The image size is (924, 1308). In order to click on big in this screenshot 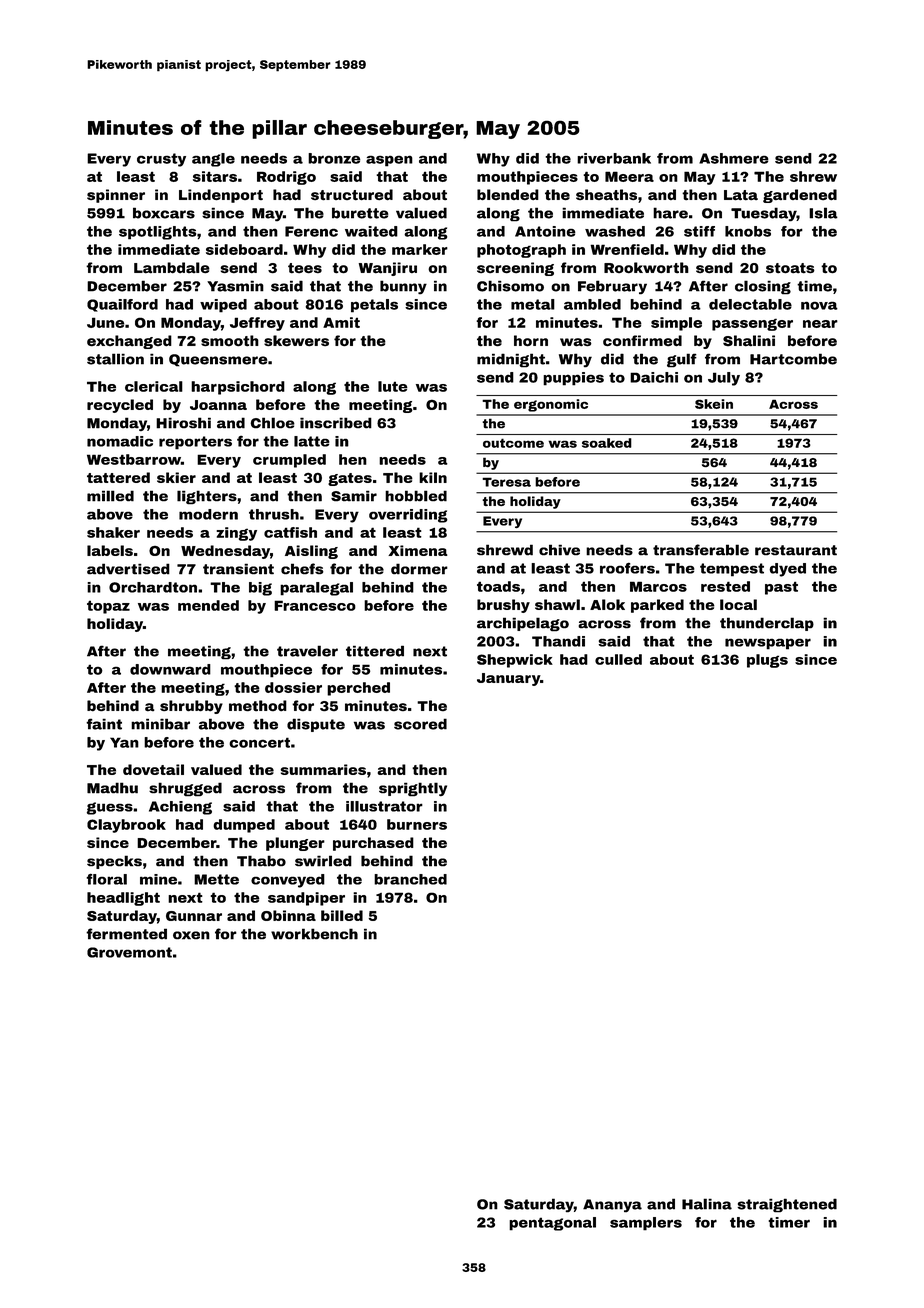, I will do `click(260, 589)`.
